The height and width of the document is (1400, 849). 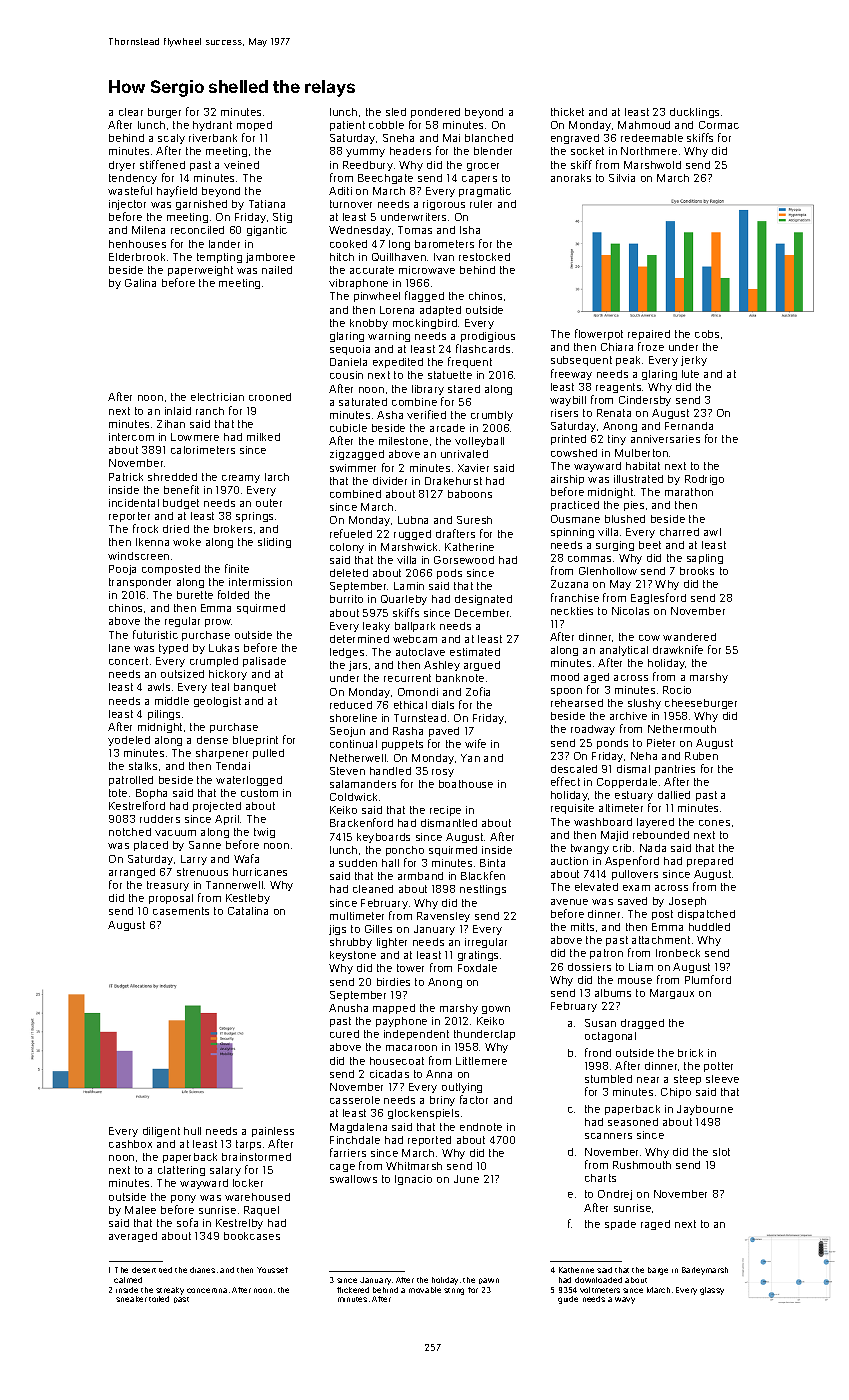 I want to click on sapling, so click(x=705, y=559).
